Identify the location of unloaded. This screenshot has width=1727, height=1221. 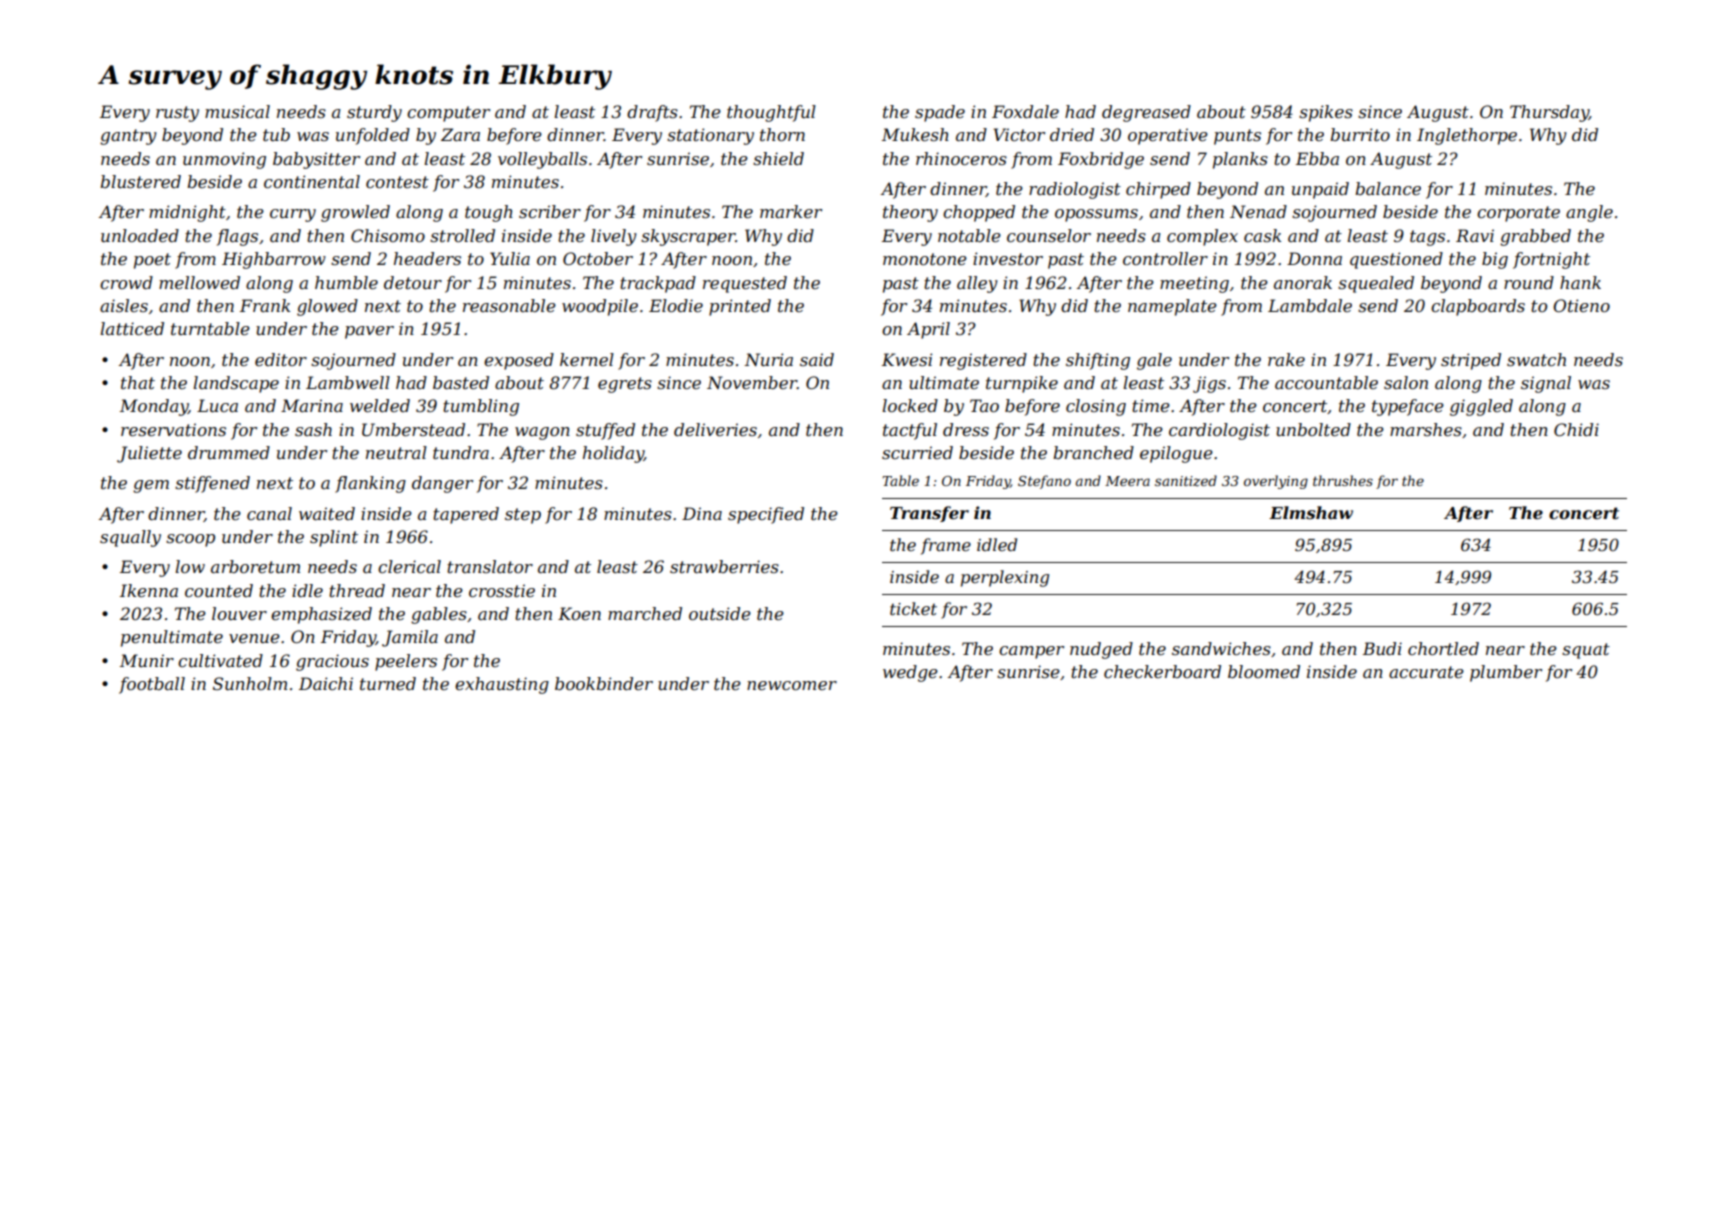
(140, 235).
